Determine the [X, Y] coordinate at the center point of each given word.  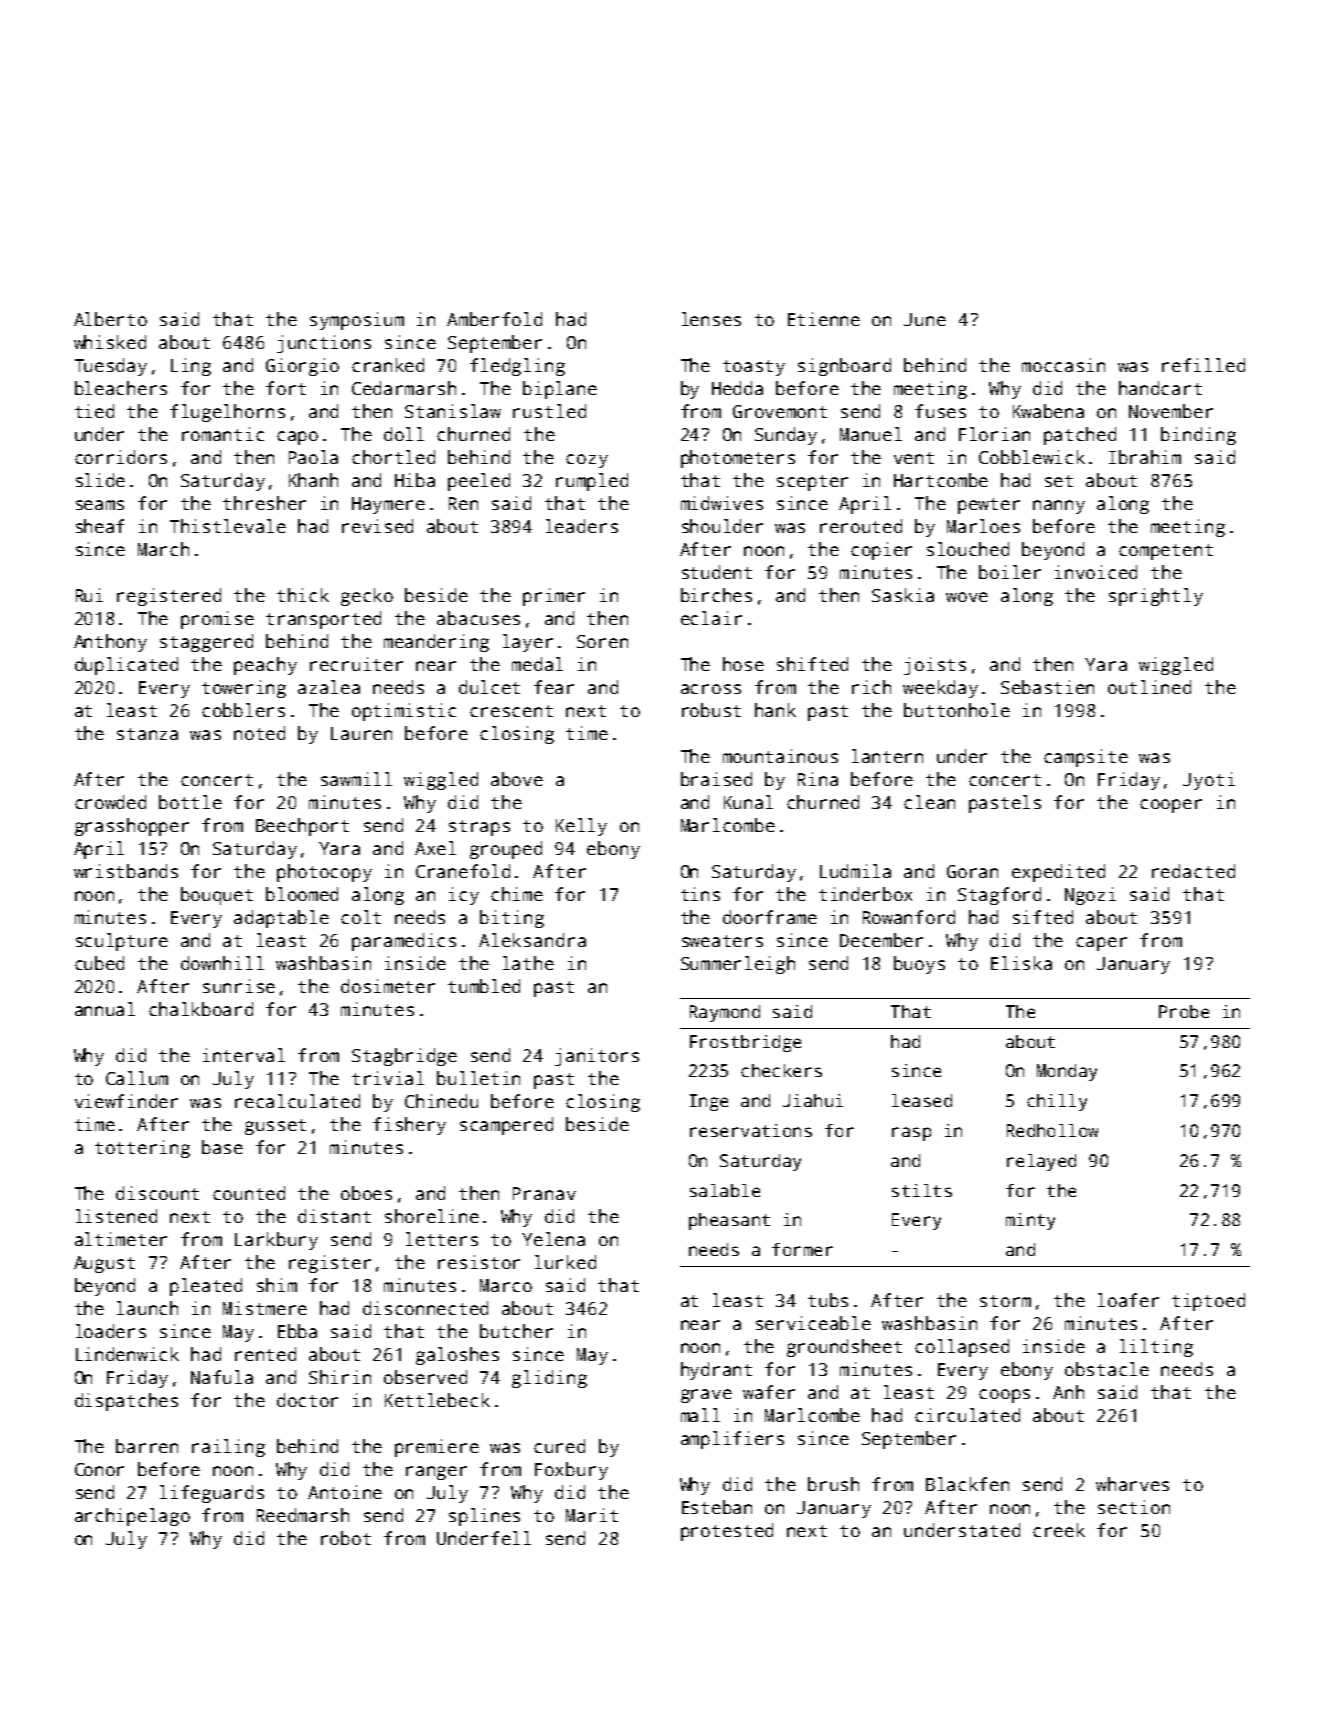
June [925, 319]
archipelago [132, 1517]
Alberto [110, 319]
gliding [549, 1379]
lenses [711, 319]
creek [1059, 1530]
